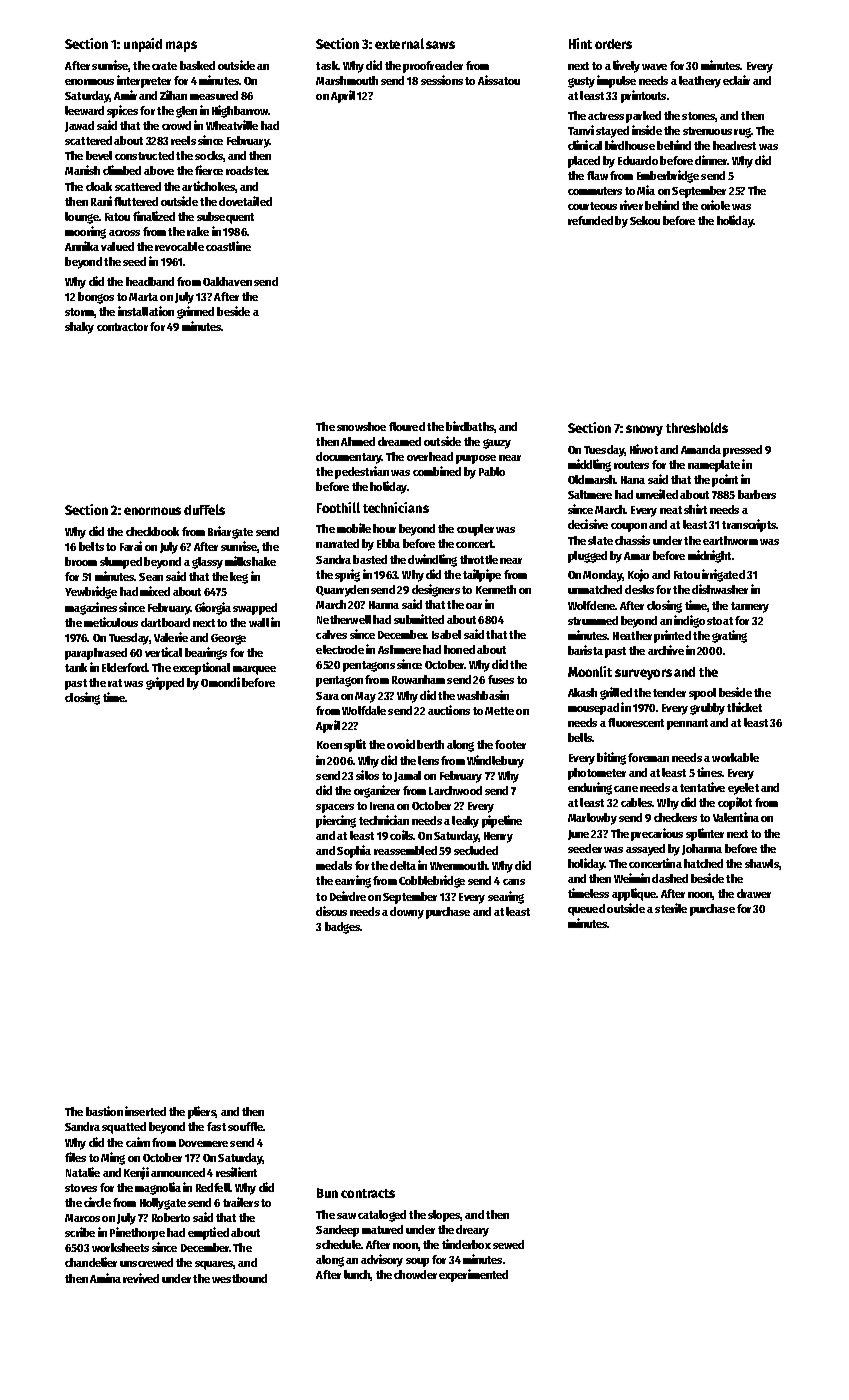 This screenshot has width=849, height=1400. What do you see at coordinates (105, 1278) in the screenshot?
I see `Amina` at bounding box center [105, 1278].
